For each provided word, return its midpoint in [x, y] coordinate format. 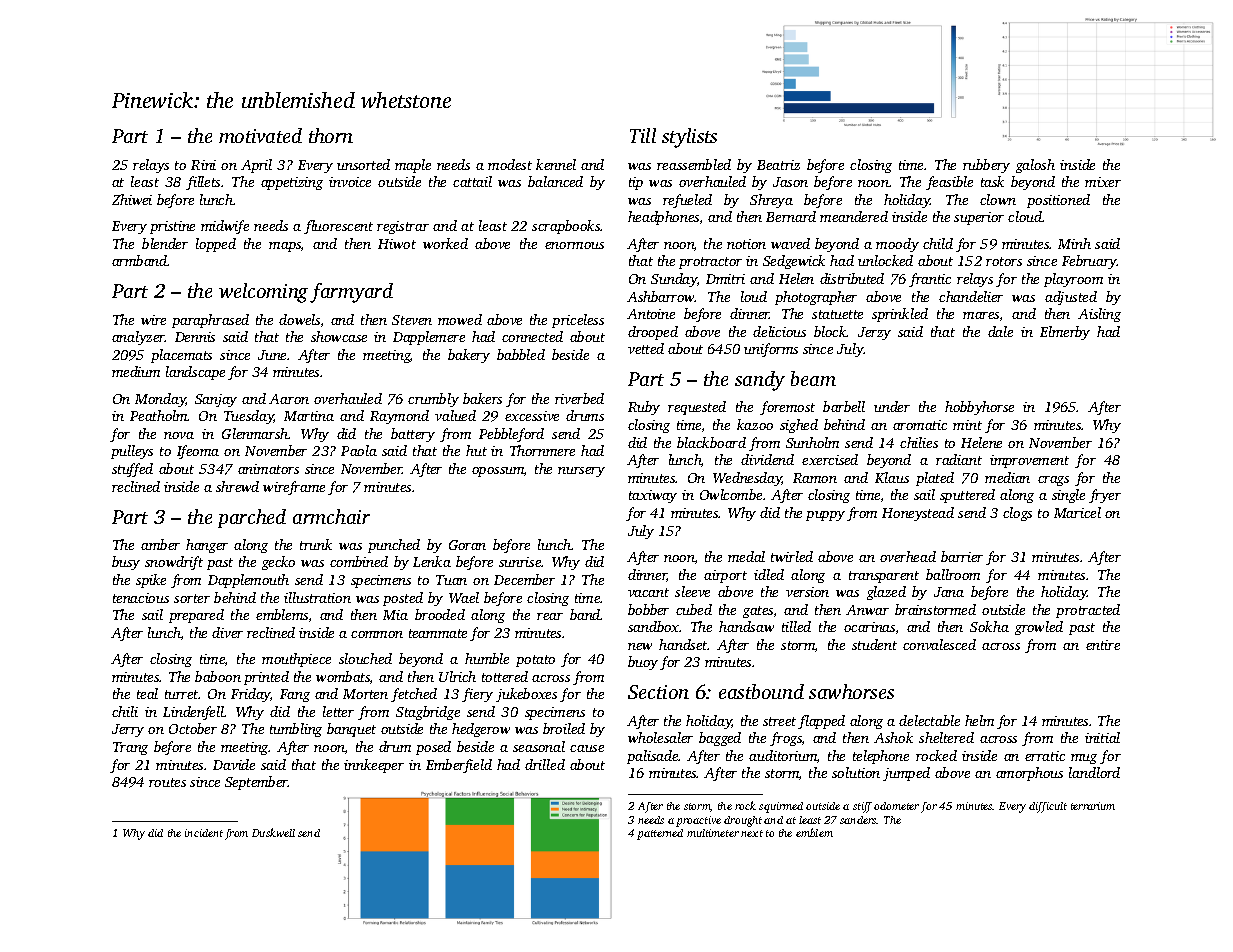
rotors [1004, 261]
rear [550, 616]
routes [167, 782]
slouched [365, 658]
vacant [648, 592]
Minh [1074, 243]
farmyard [351, 293]
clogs [1017, 514]
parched [252, 518]
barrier [962, 556]
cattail [472, 181]
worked [445, 243]
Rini [203, 165]
